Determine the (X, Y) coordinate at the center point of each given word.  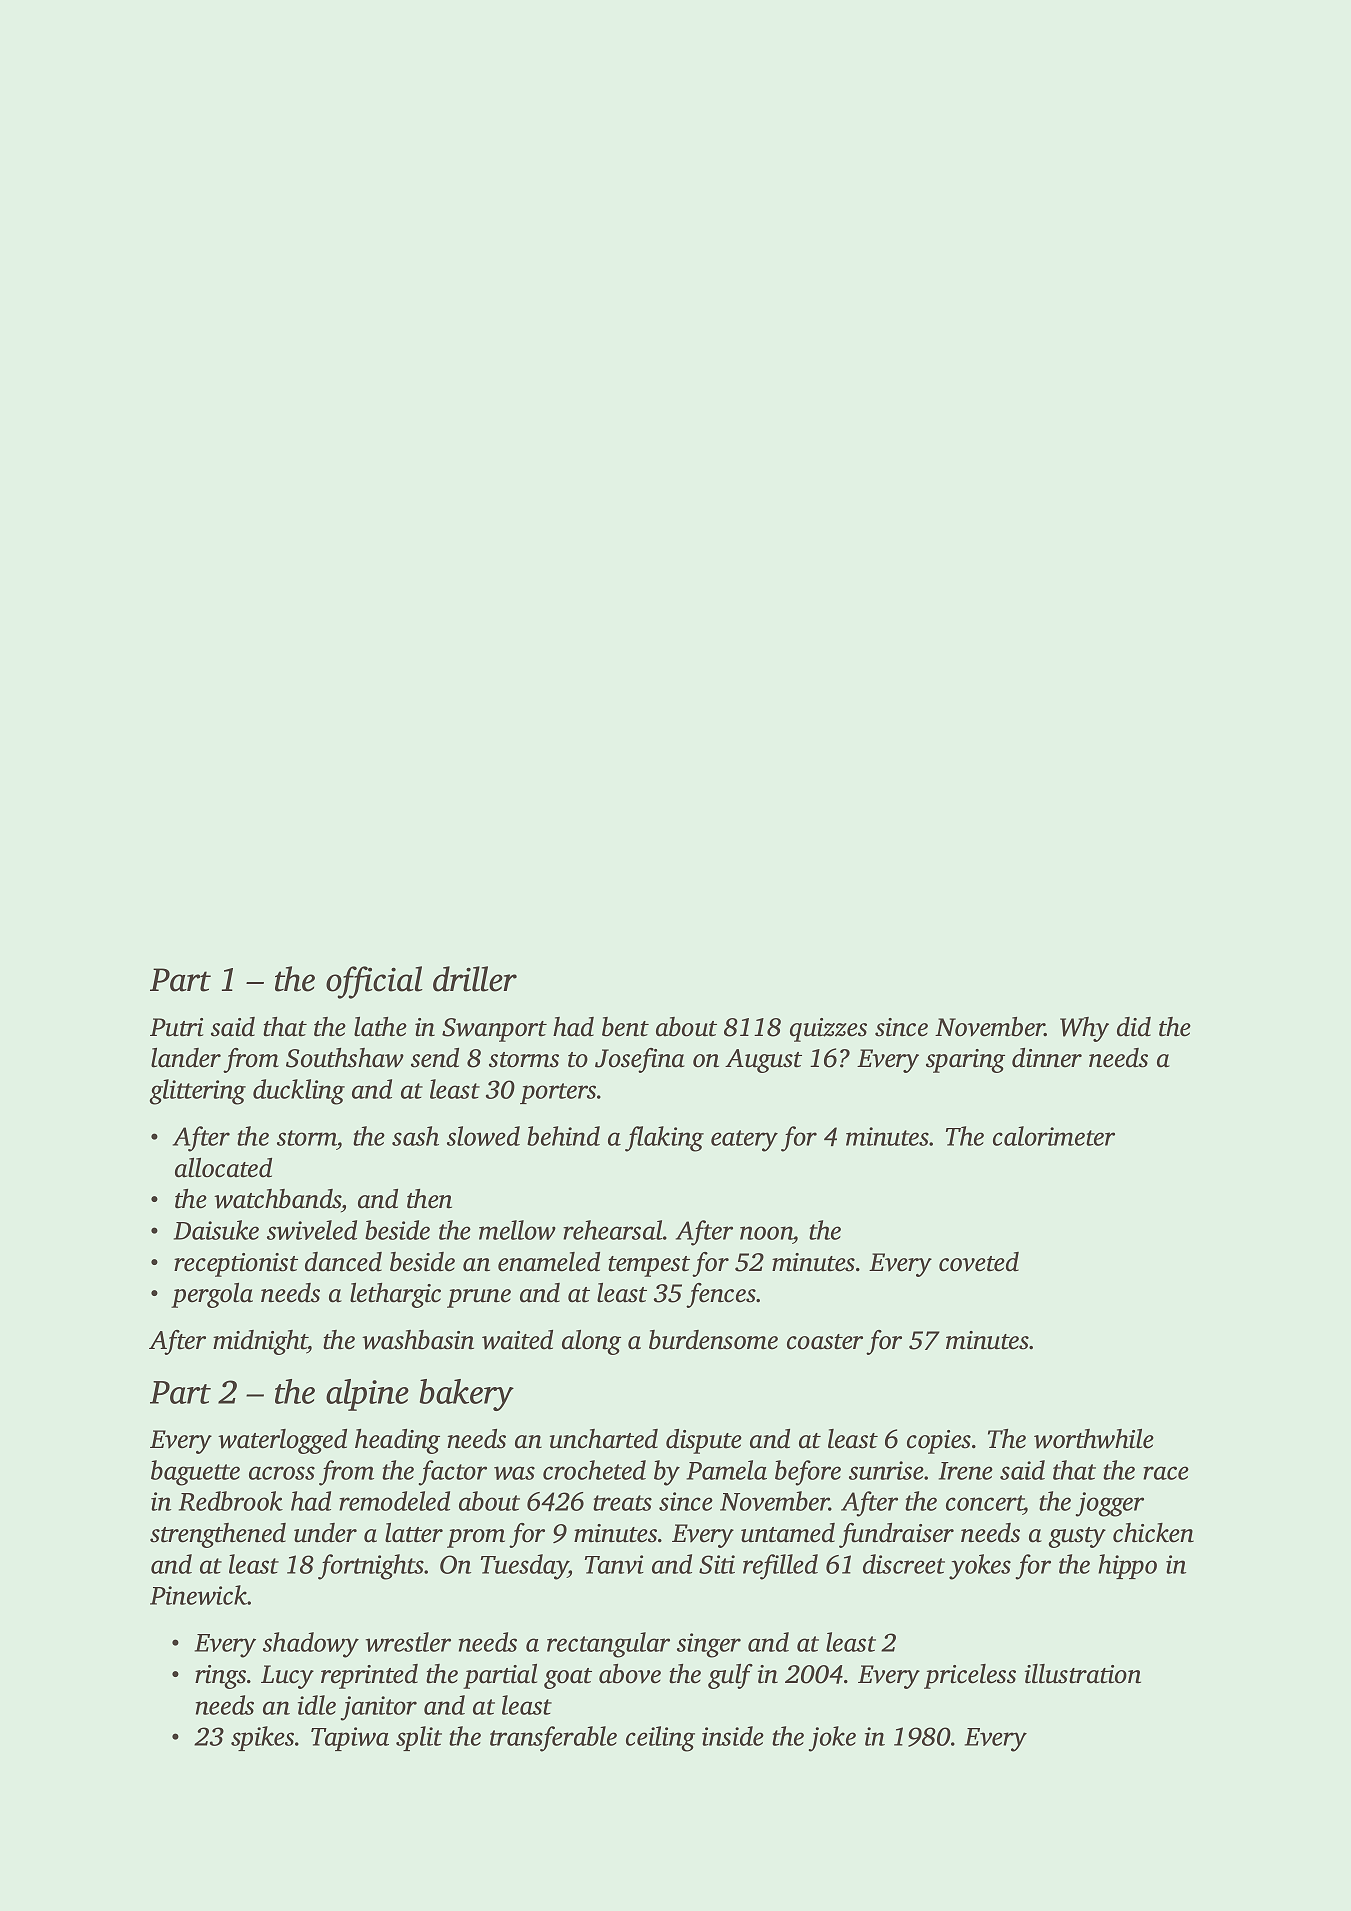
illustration (1083, 1674)
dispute (704, 1441)
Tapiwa (350, 1739)
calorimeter (1054, 1136)
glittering (197, 1092)
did (1134, 1027)
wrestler (408, 1642)
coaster (825, 1342)
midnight (260, 1342)
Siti (717, 1564)
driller (475, 979)
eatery (744, 1141)
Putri (177, 1027)
